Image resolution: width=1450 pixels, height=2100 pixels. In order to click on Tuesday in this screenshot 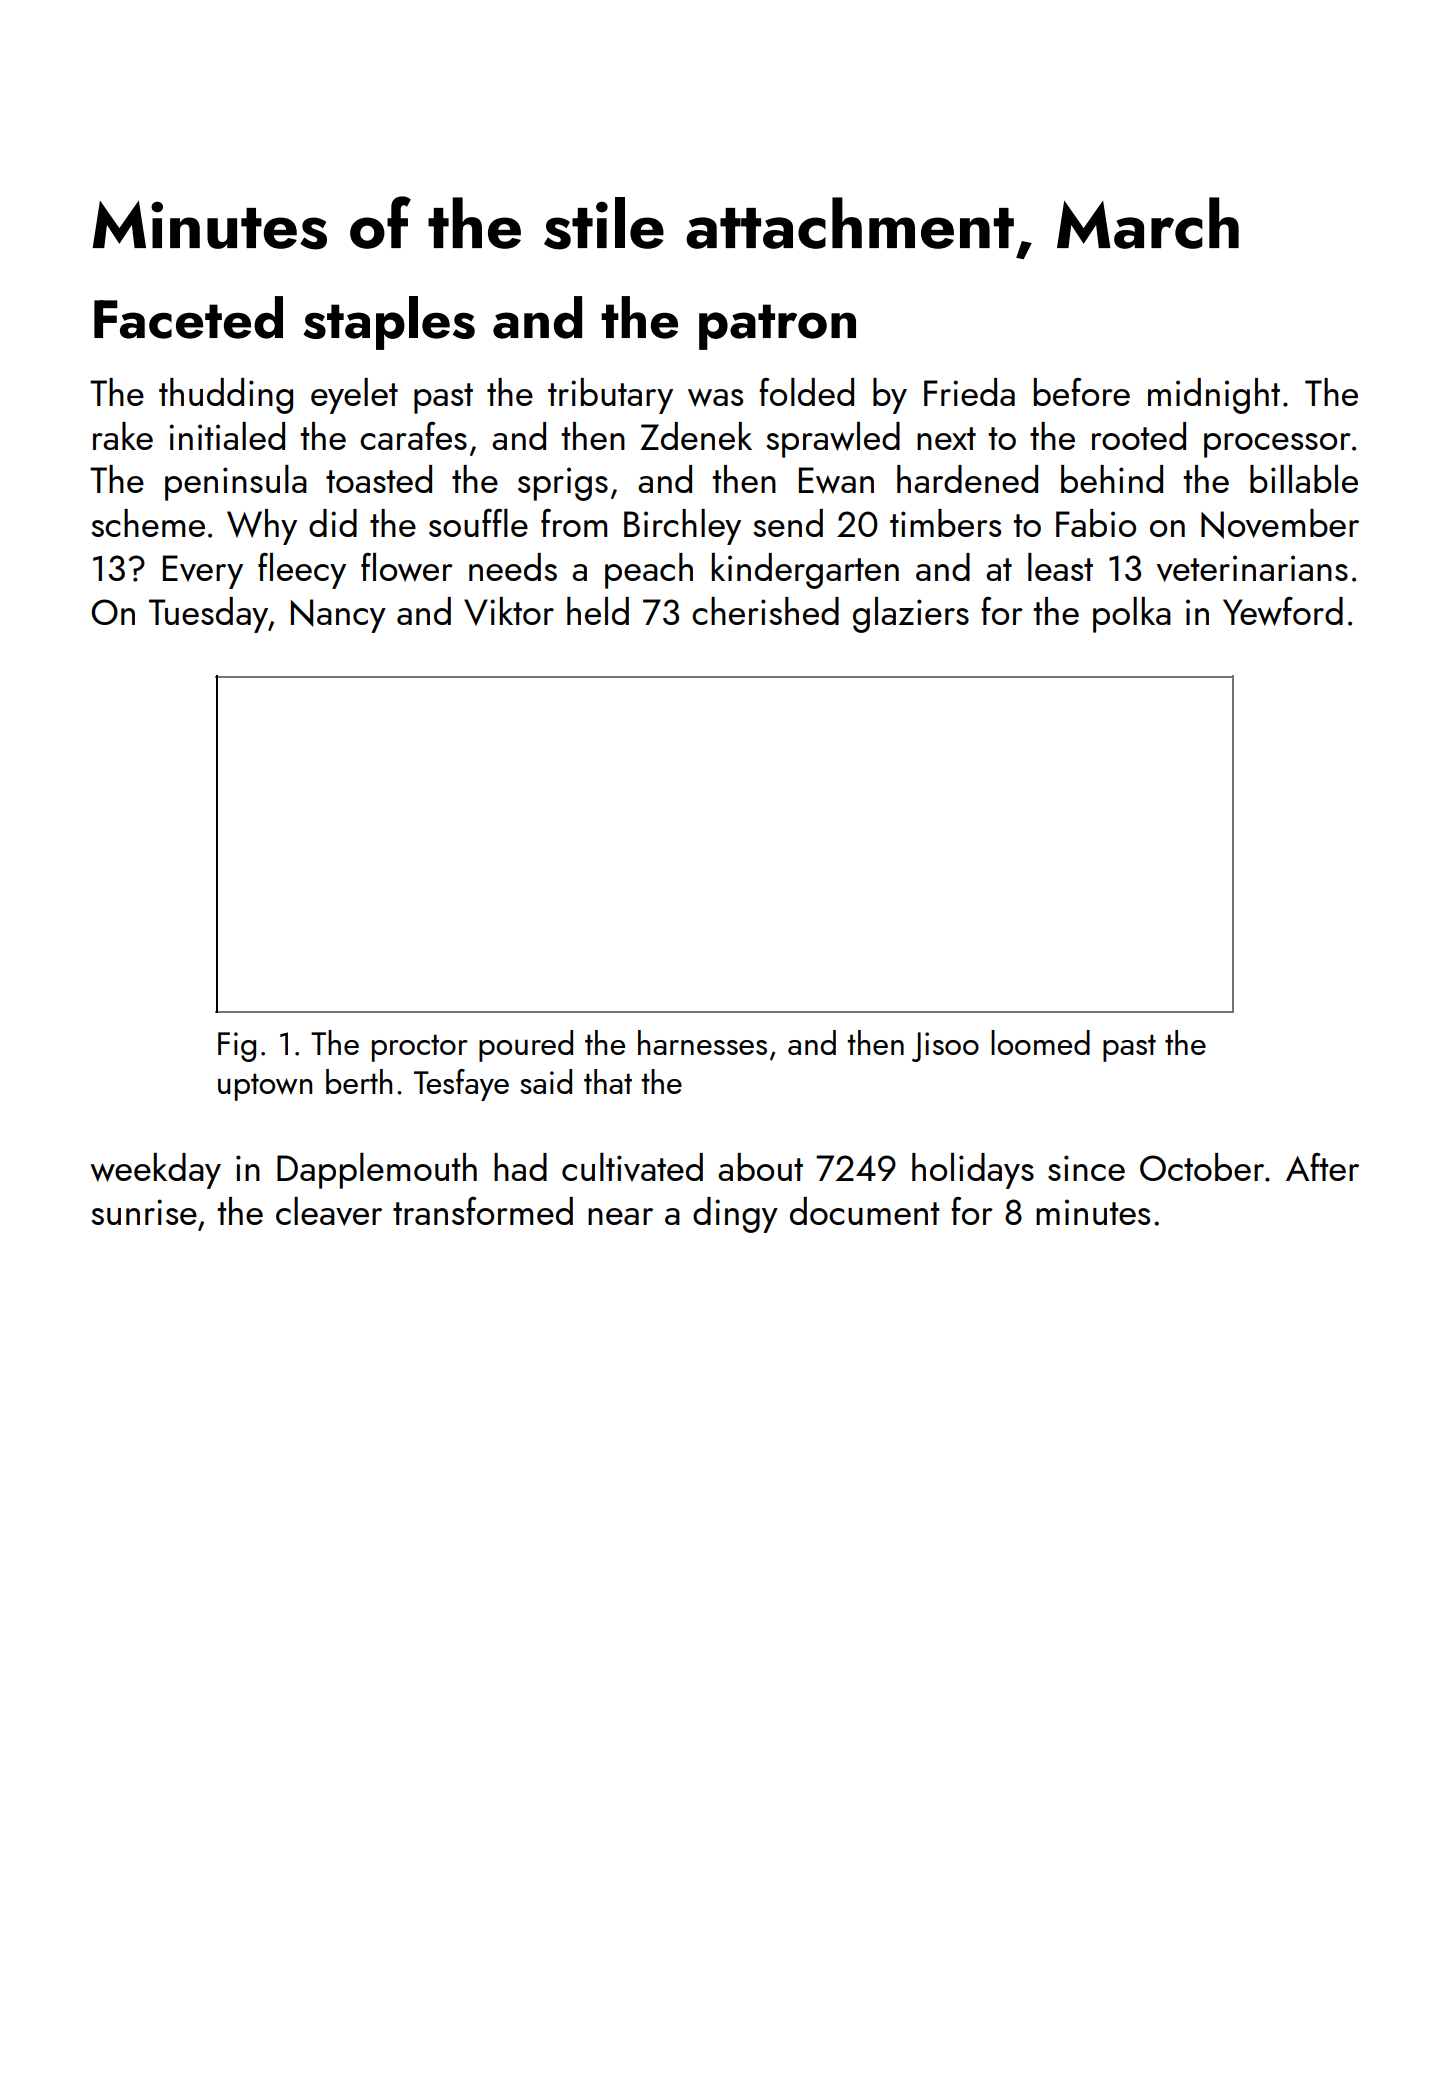, I will do `click(208, 615)`.
